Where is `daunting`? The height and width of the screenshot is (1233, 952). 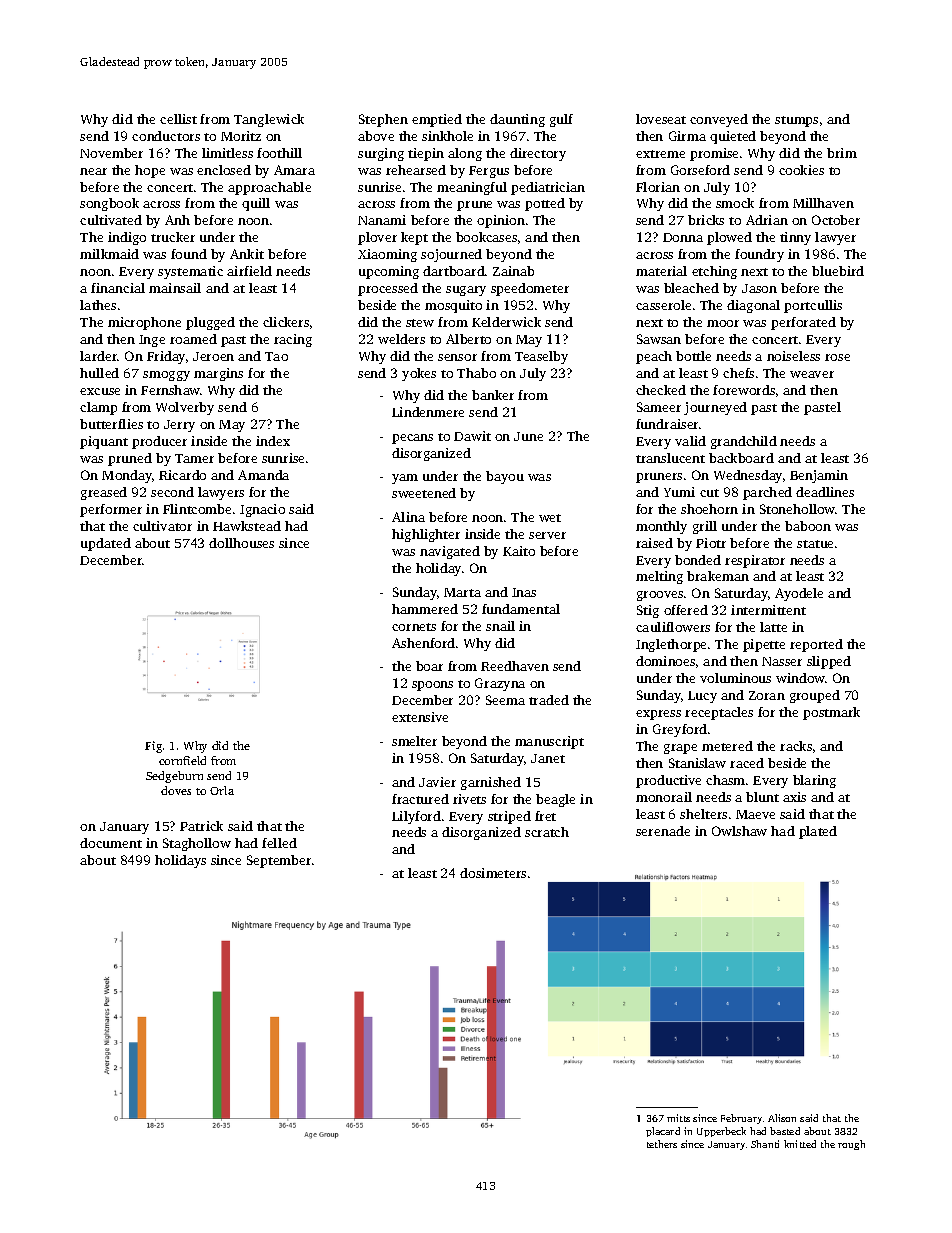
daunting is located at coordinates (517, 120).
